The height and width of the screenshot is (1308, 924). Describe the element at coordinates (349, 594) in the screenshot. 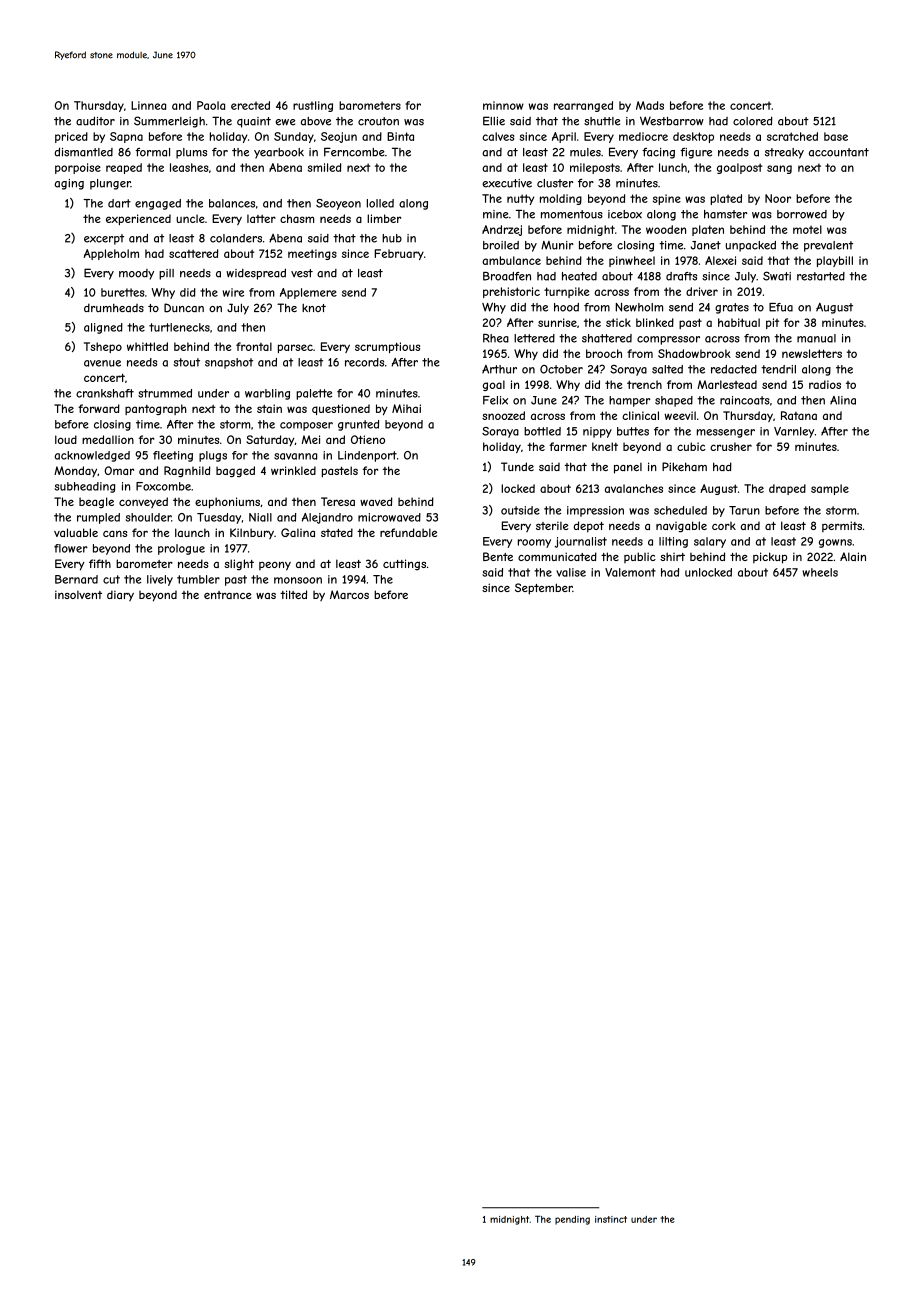

I see `Marcos` at that location.
